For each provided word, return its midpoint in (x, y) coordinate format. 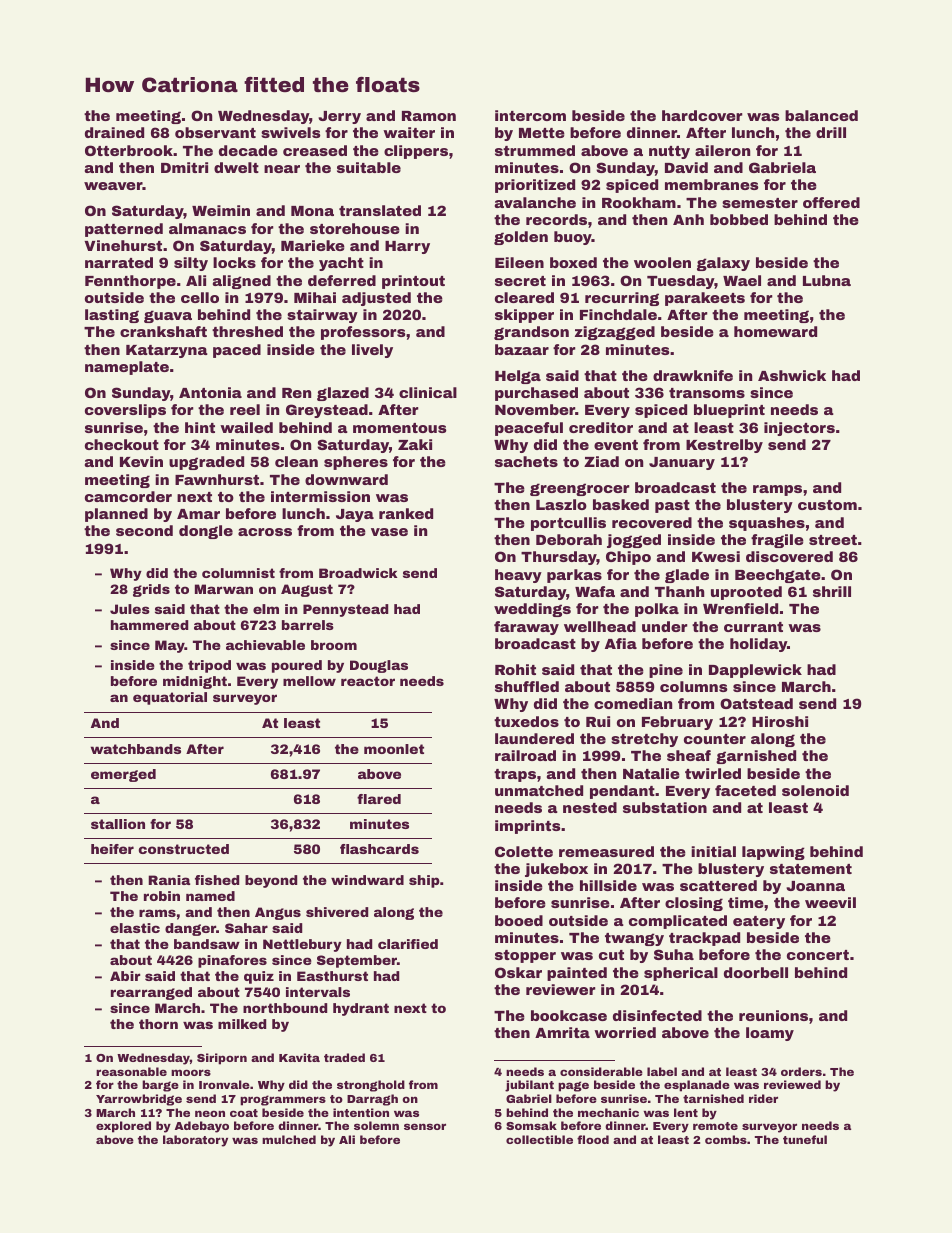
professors (363, 333)
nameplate (127, 368)
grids (151, 590)
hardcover (702, 115)
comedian (633, 703)
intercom (530, 115)
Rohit (515, 669)
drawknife (693, 375)
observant (215, 132)
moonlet (394, 749)
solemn (376, 1125)
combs (726, 1139)
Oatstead (756, 703)
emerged (123, 775)
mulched (289, 1139)
